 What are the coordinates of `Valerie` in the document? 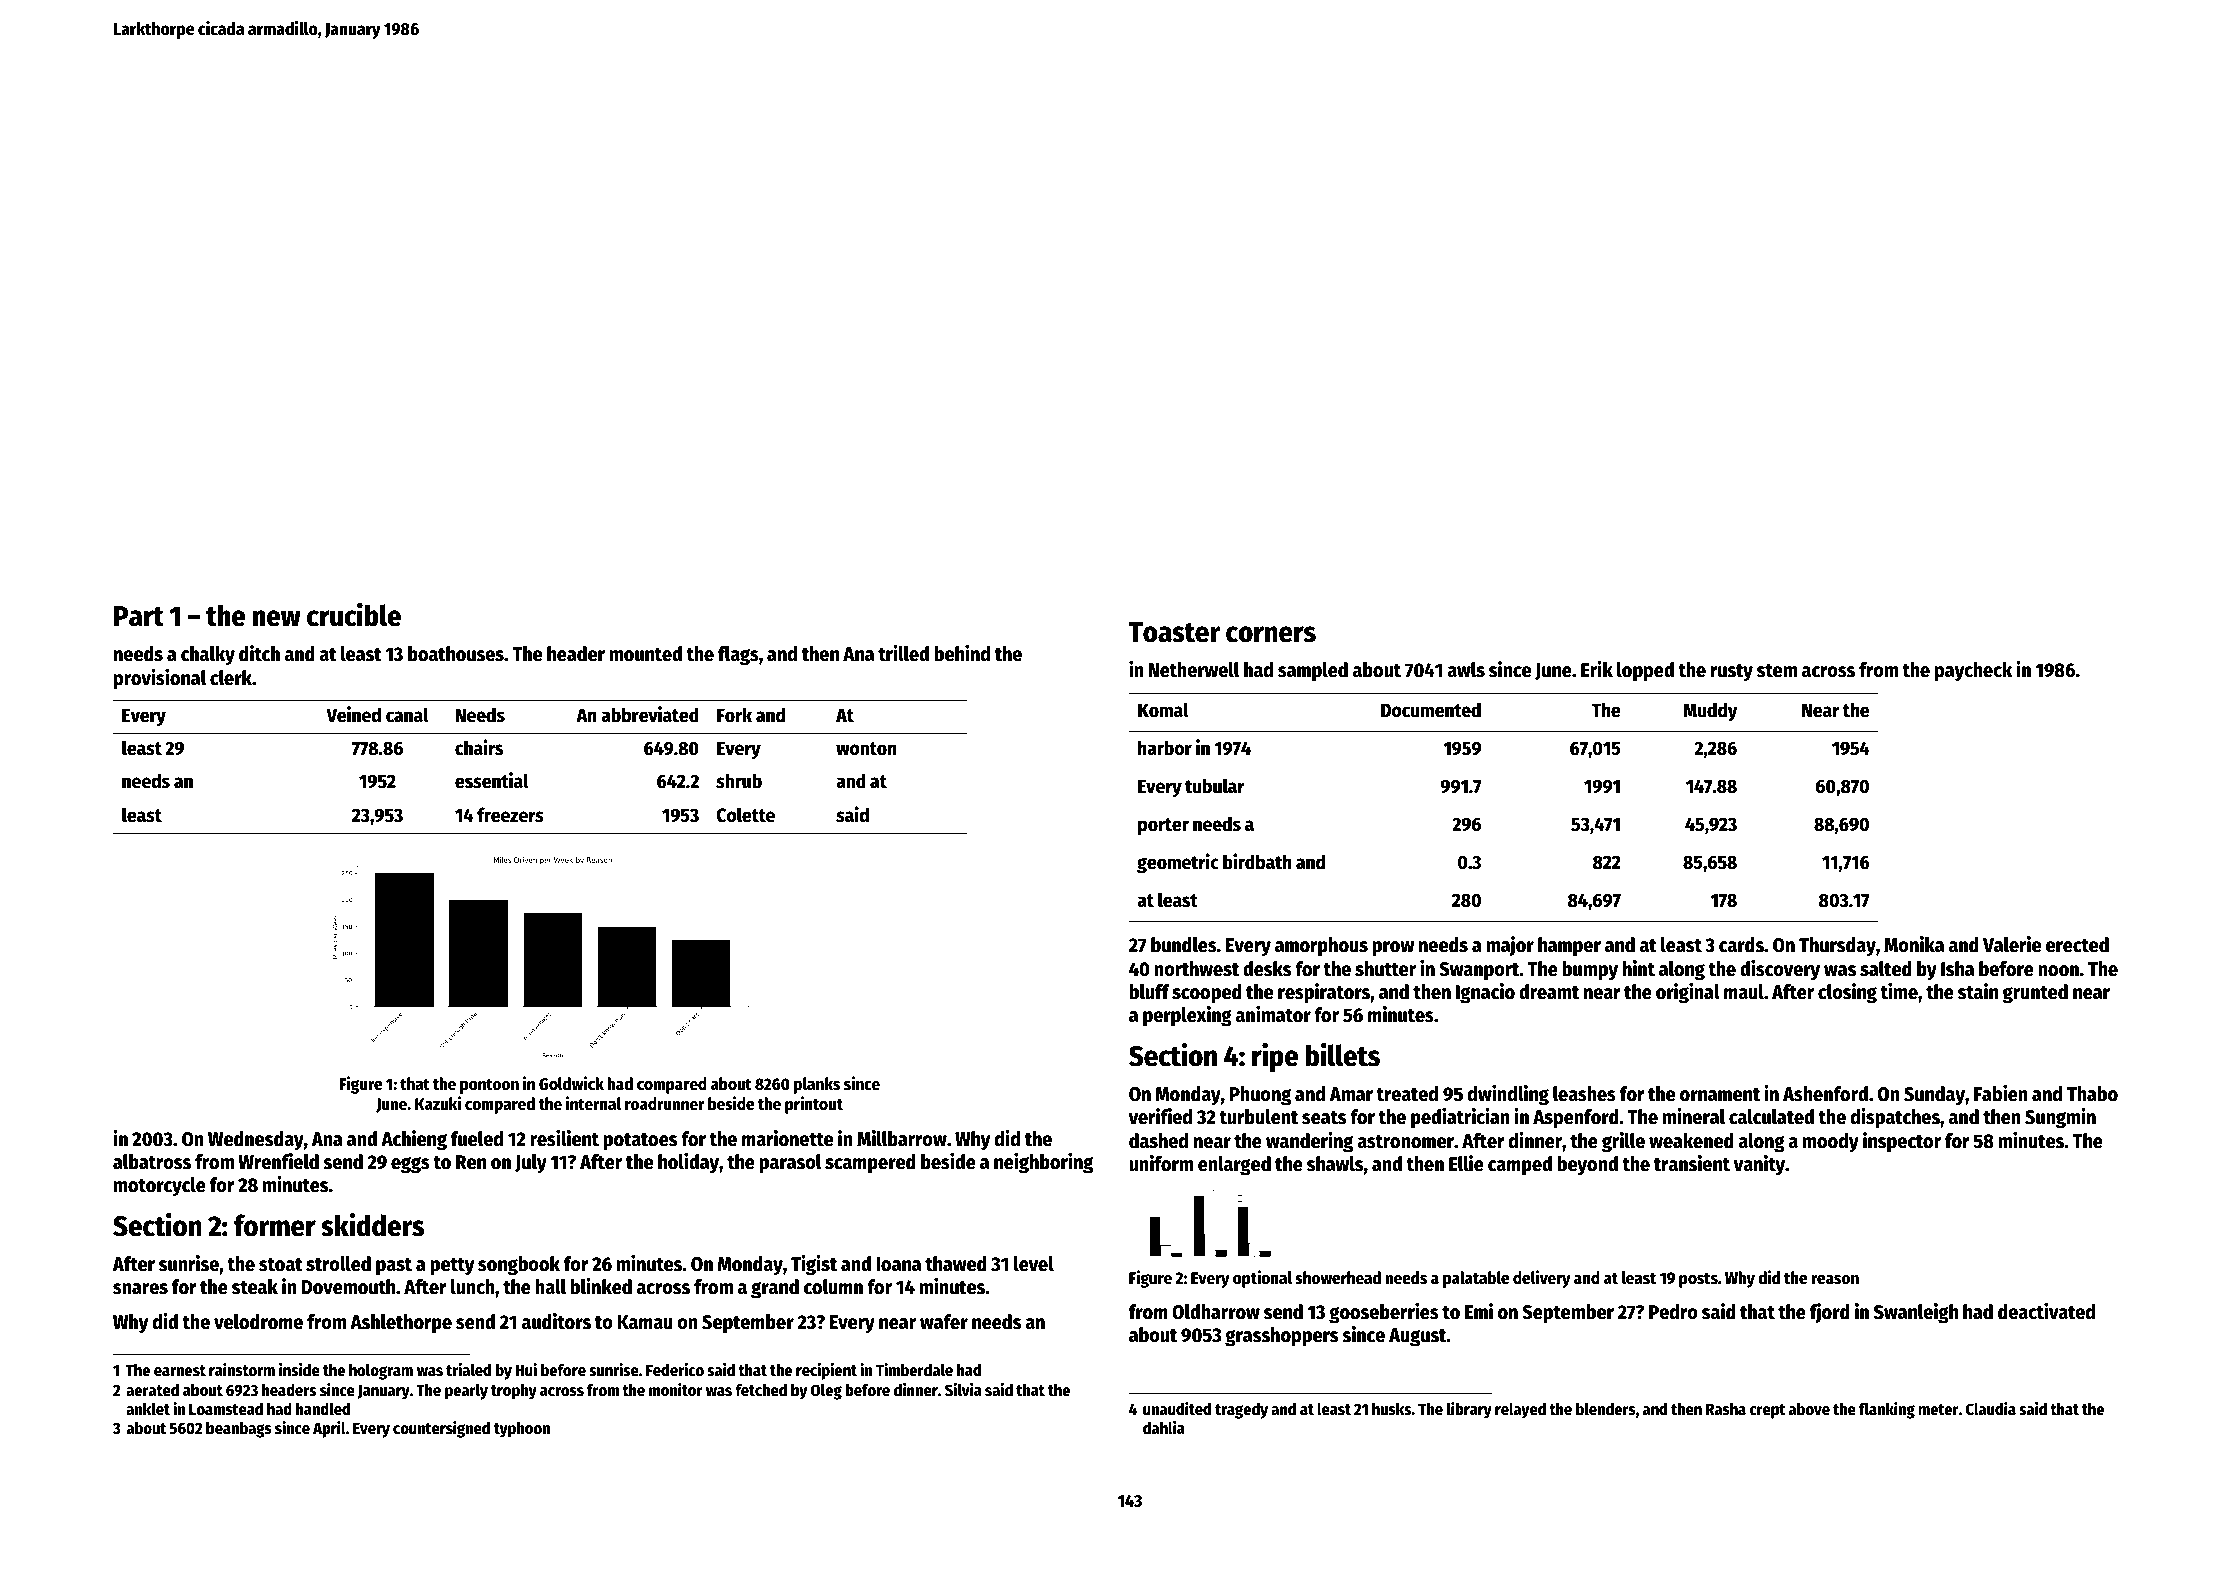 It's located at (2012, 944).
